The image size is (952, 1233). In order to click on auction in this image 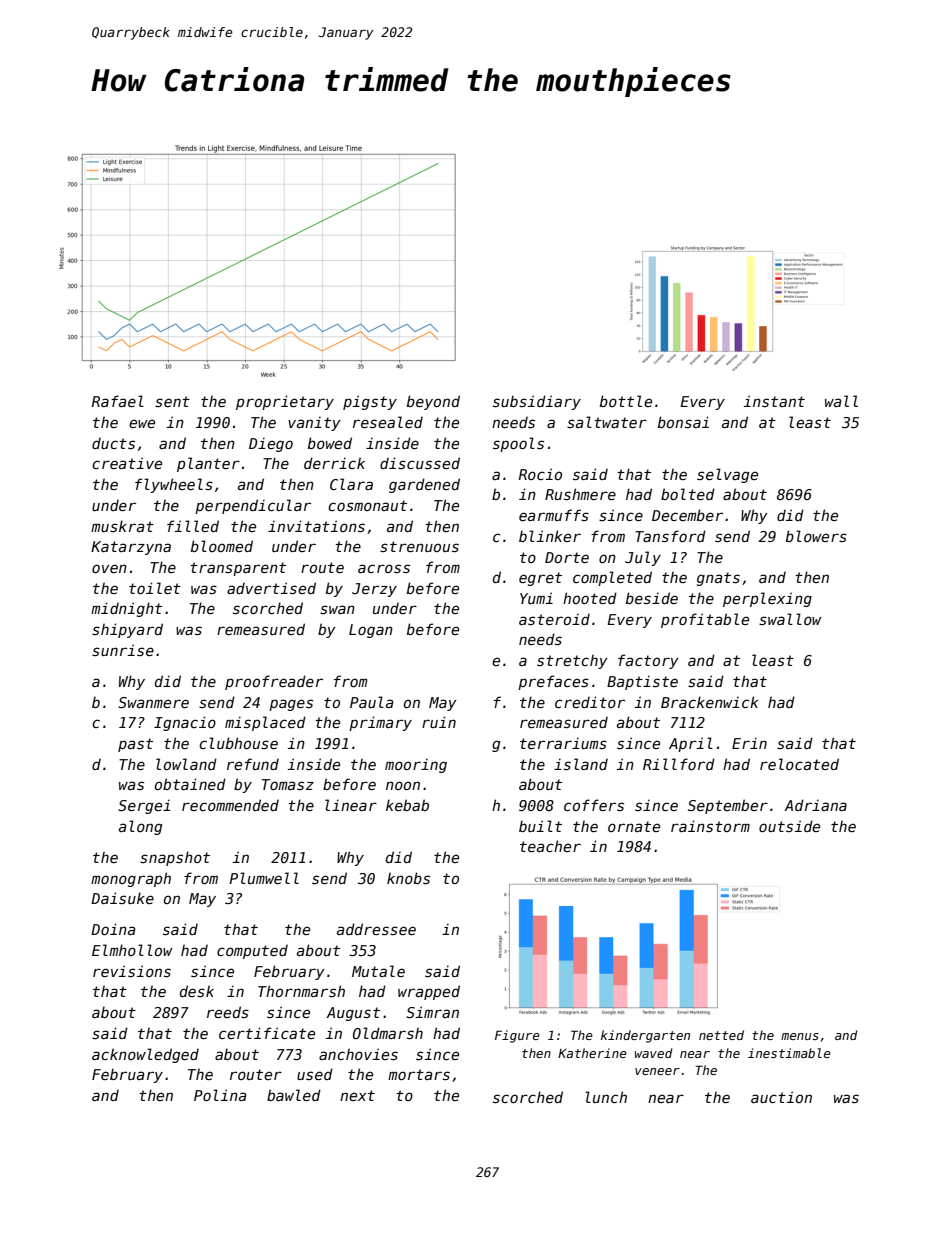, I will do `click(781, 1097)`.
